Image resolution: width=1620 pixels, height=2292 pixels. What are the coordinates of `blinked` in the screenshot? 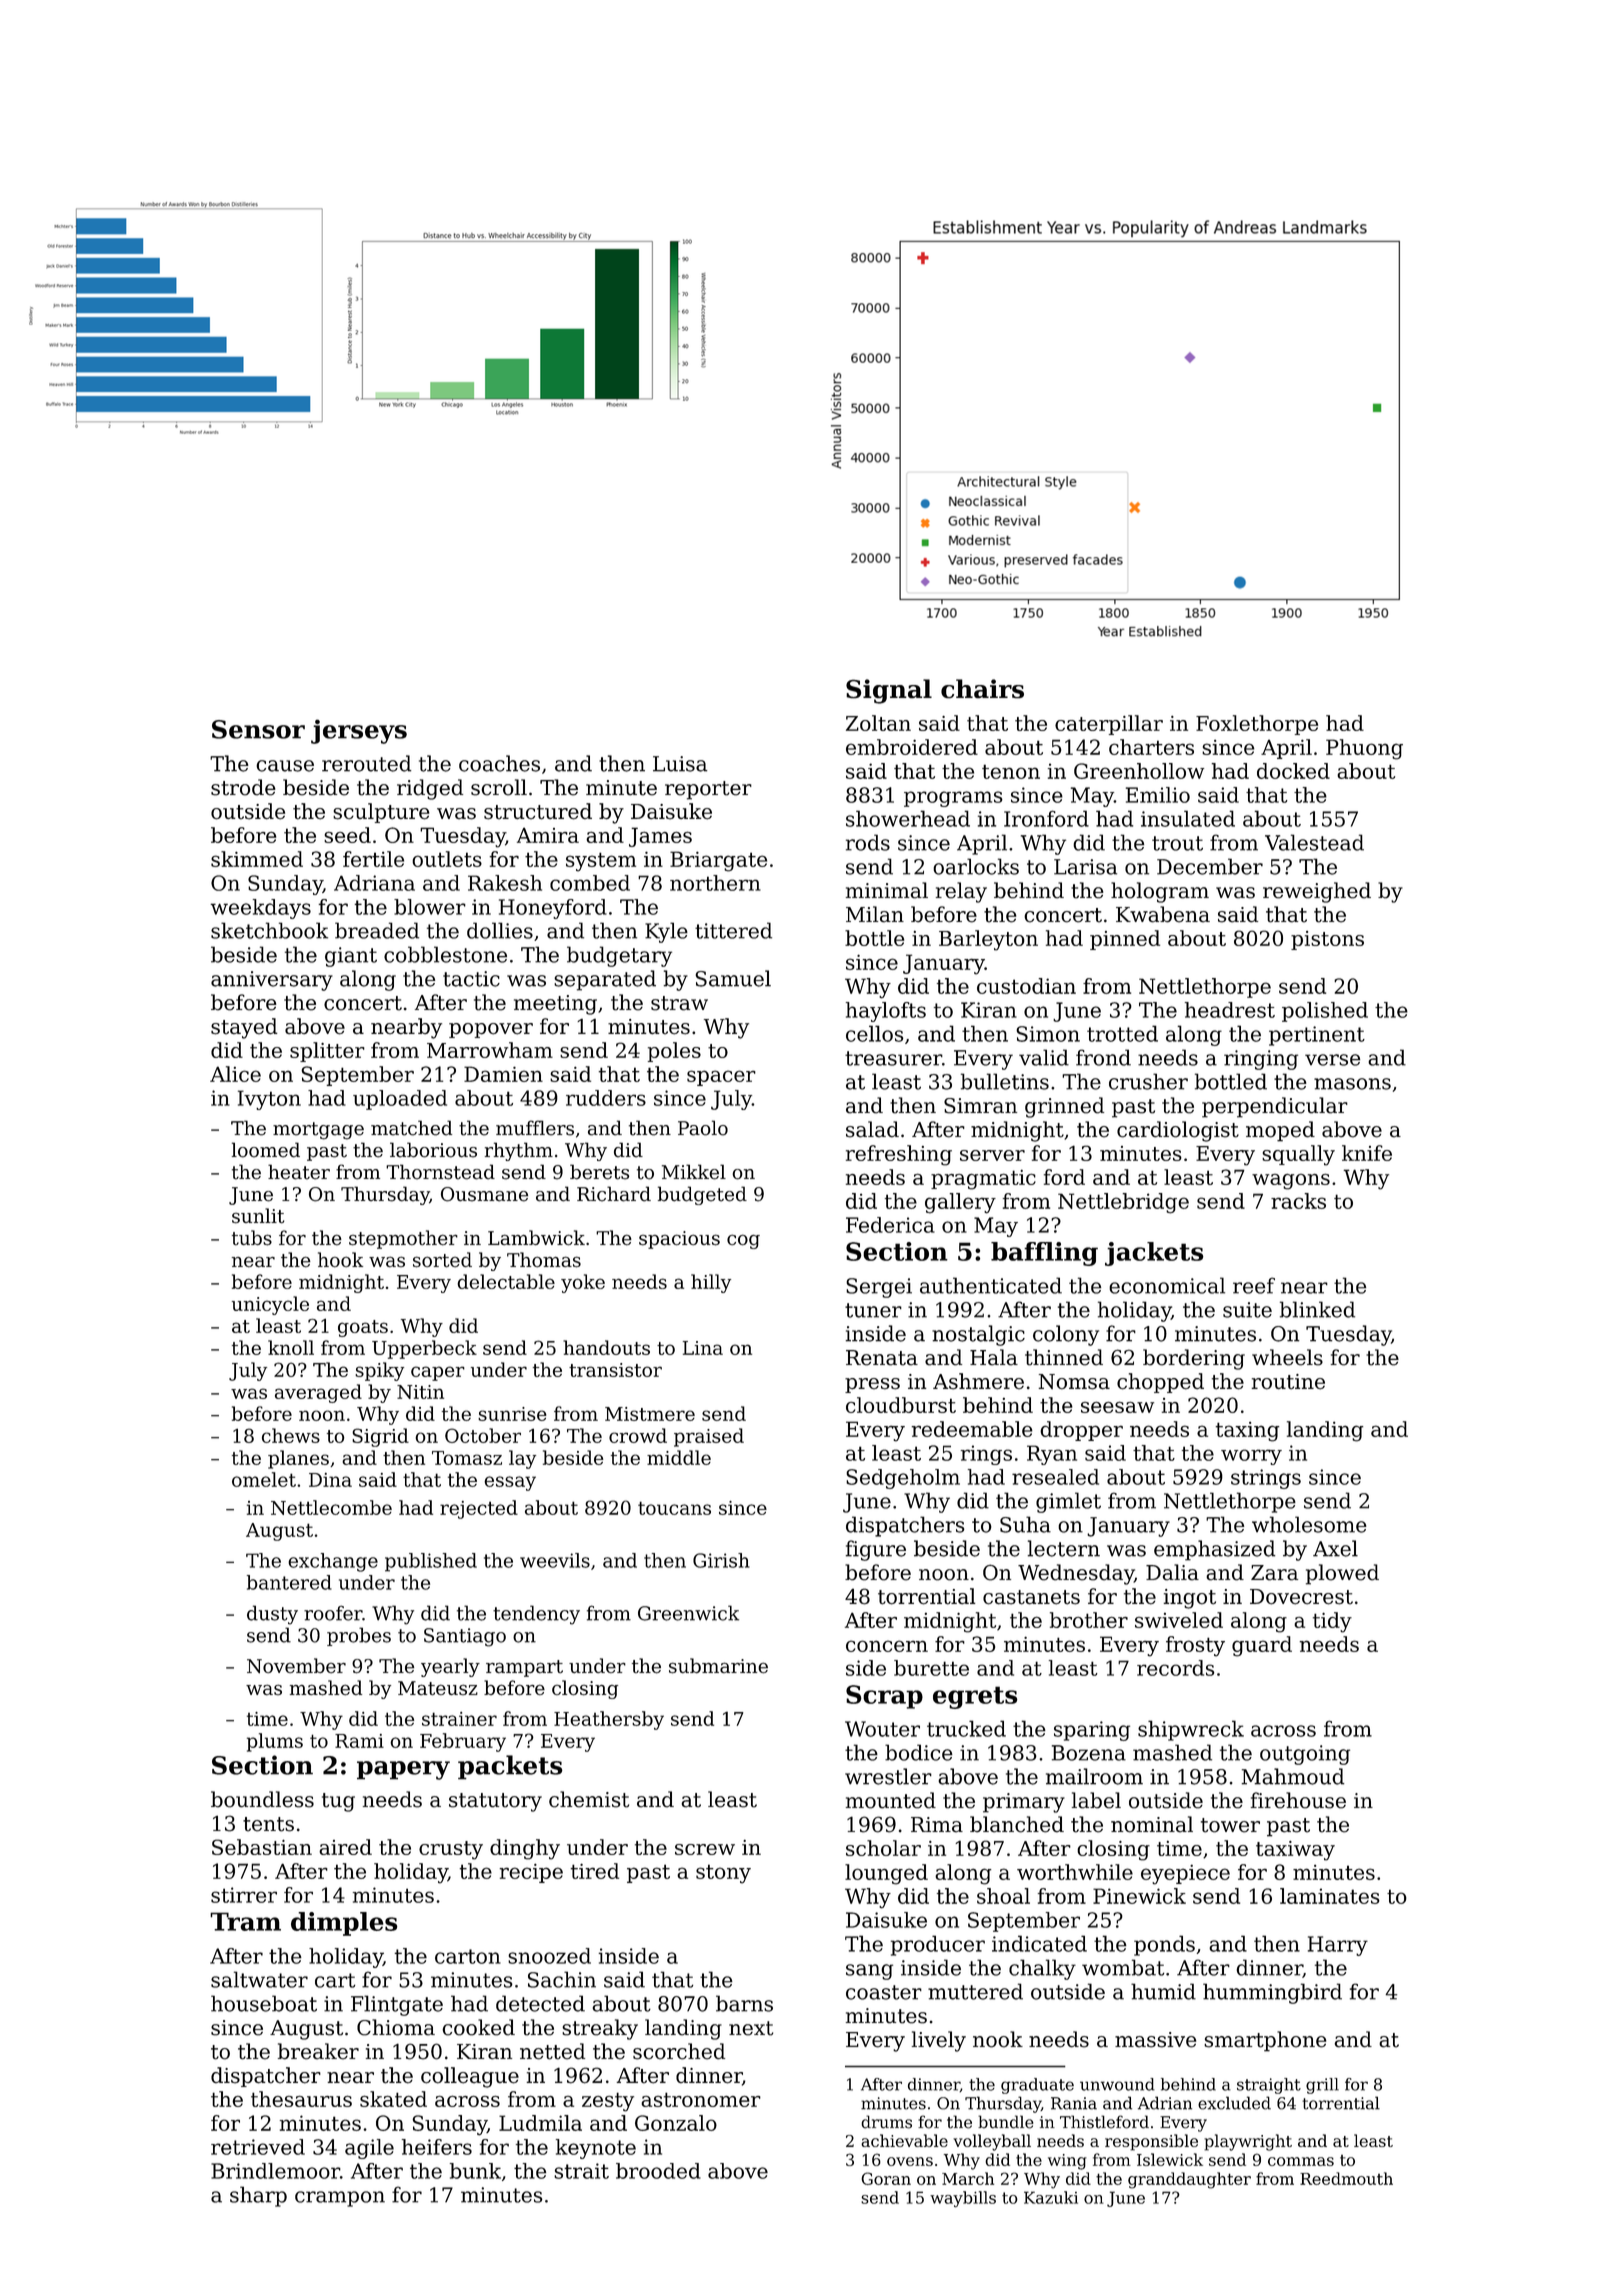 It's located at (1317, 1309).
